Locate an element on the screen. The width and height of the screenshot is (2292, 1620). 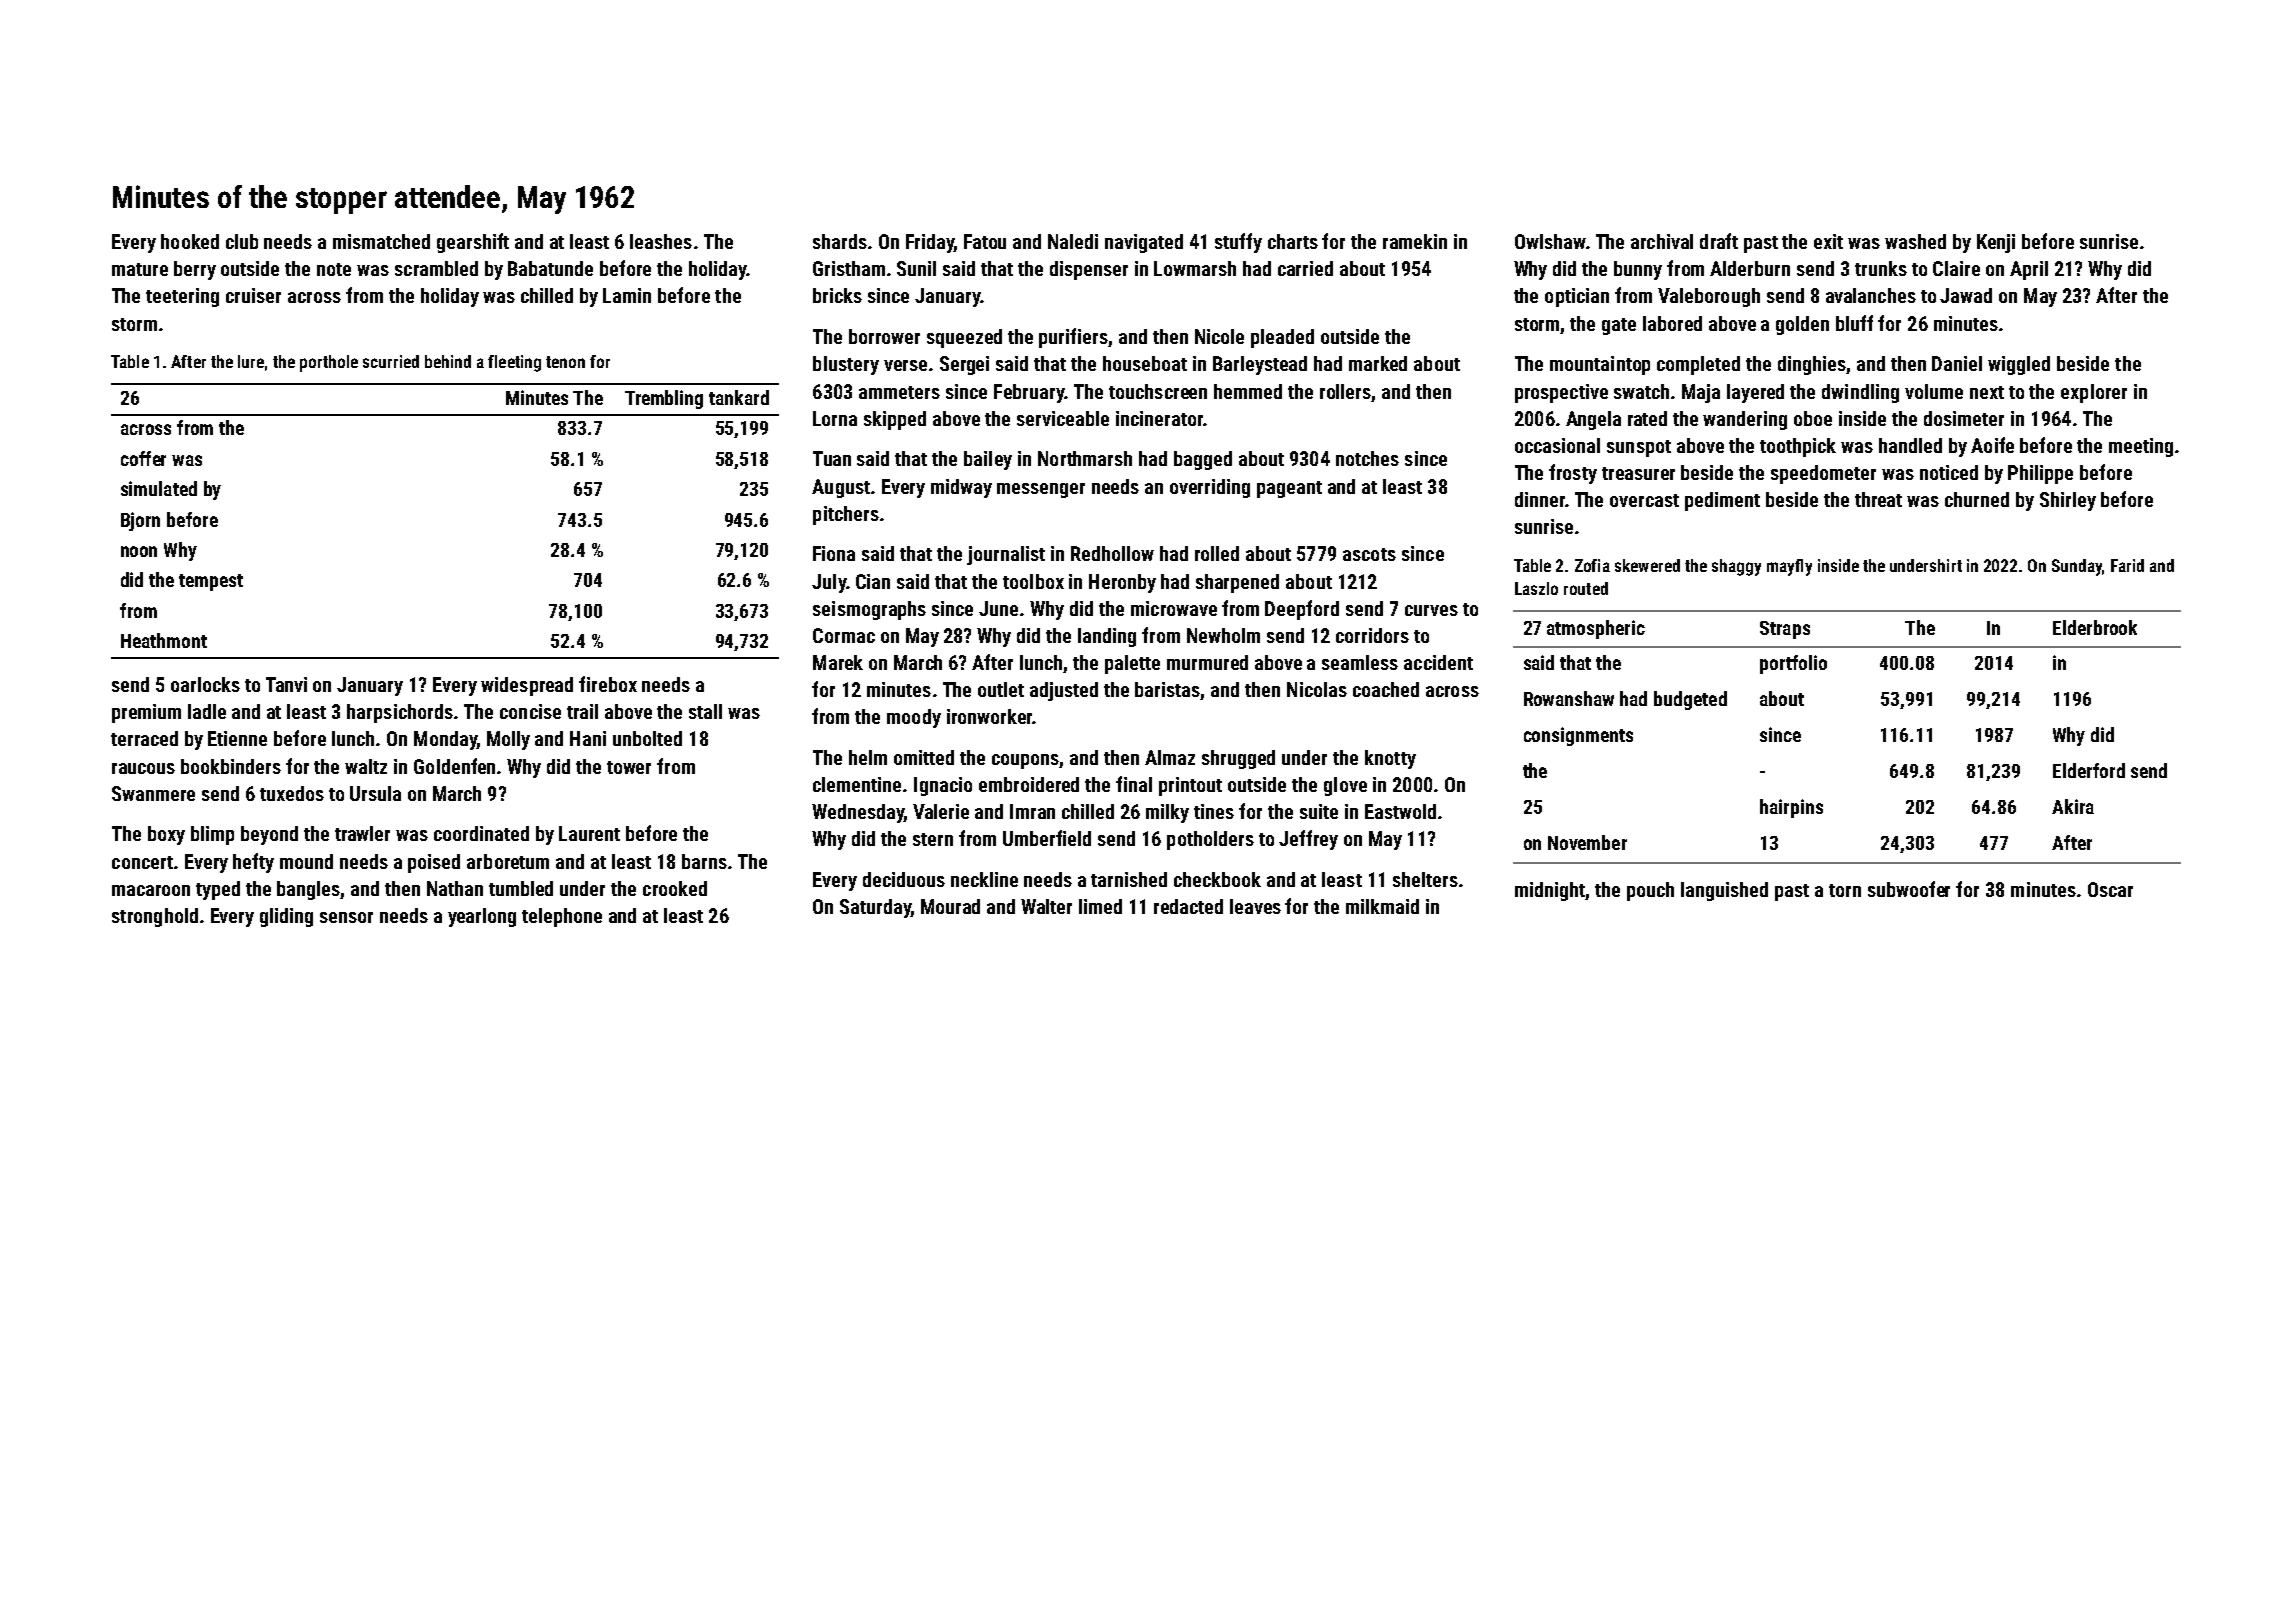
tempest is located at coordinates (211, 582).
